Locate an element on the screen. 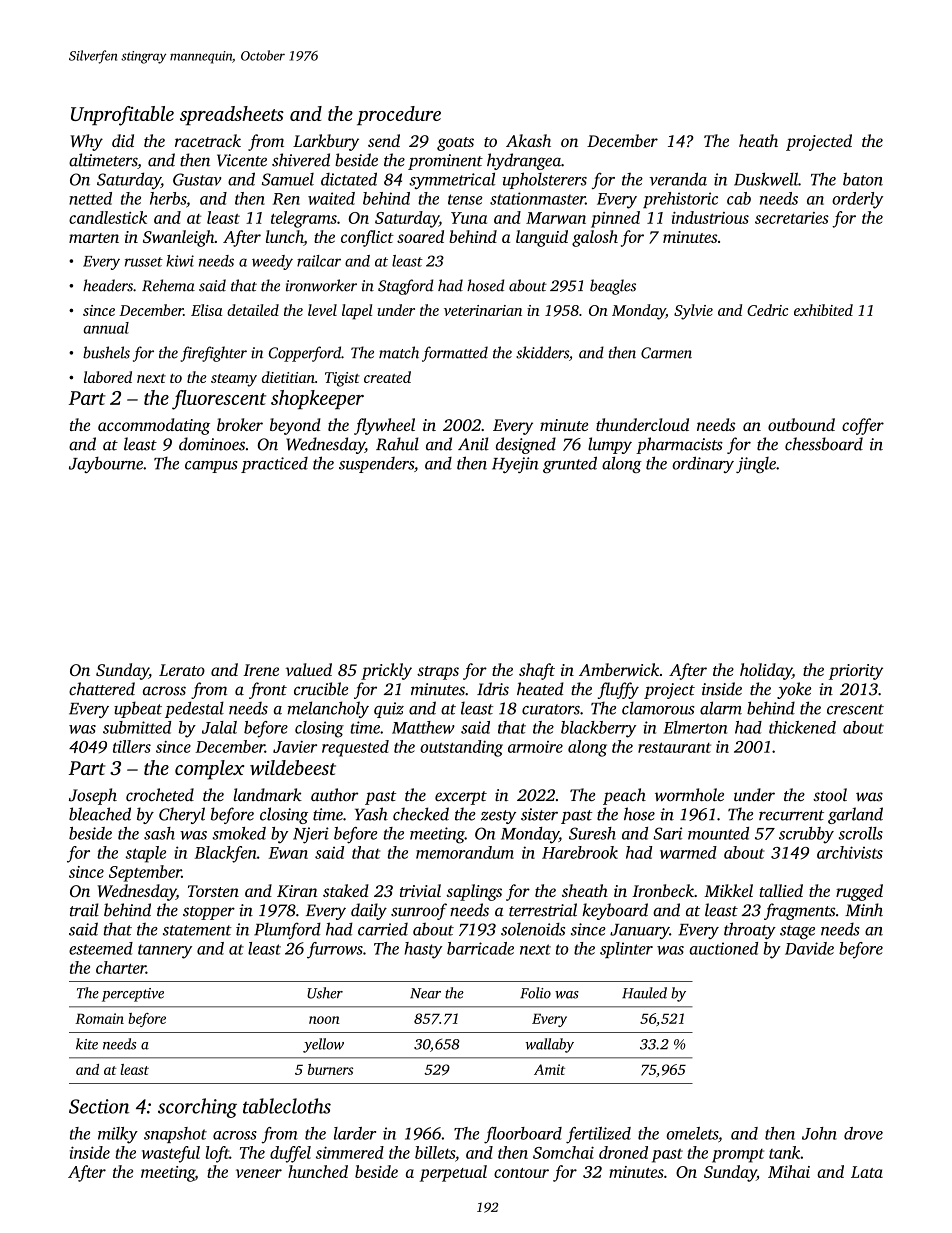 The image size is (952, 1233). bushels is located at coordinates (106, 352).
